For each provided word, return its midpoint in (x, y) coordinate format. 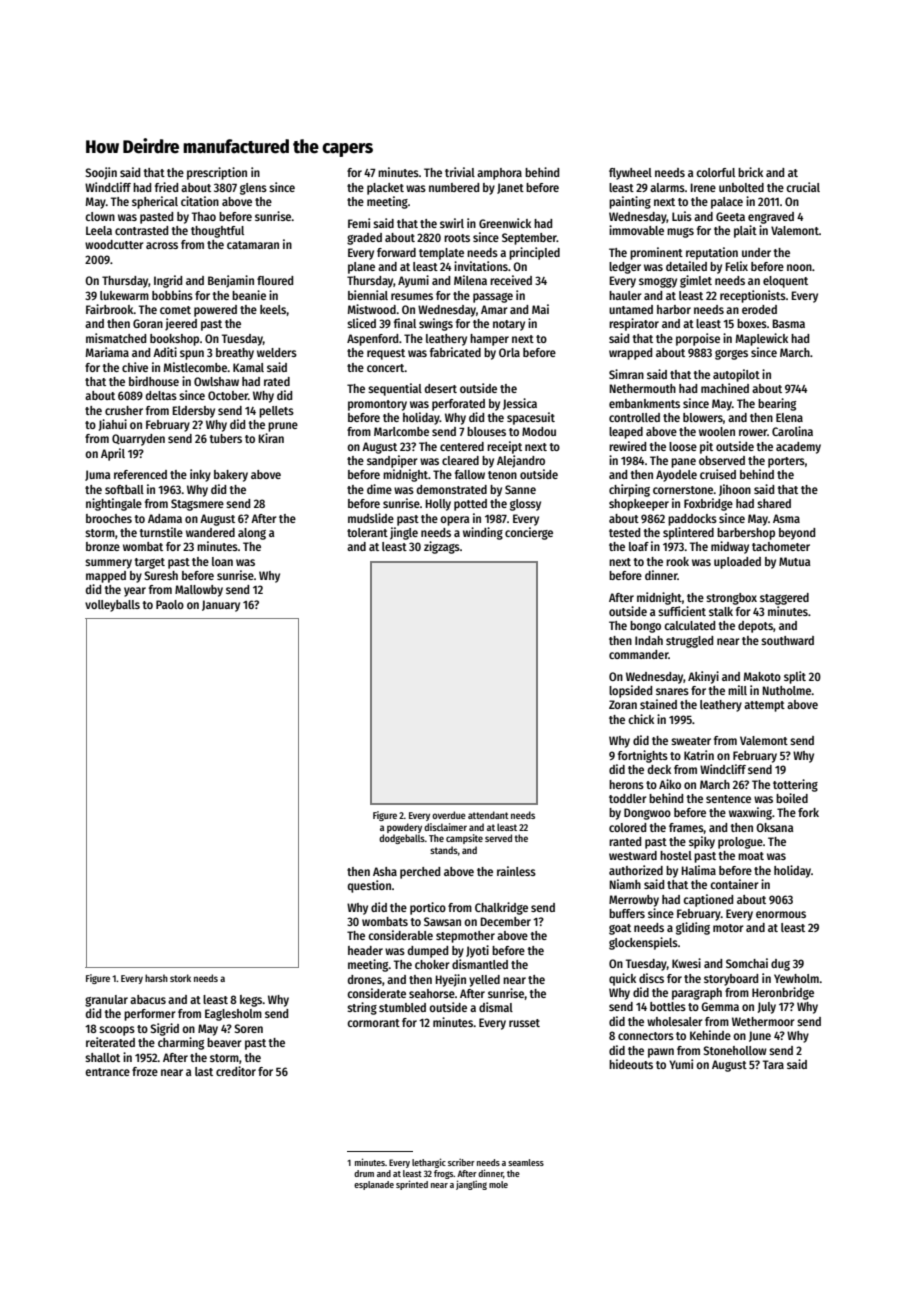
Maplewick (762, 339)
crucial (803, 187)
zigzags (442, 547)
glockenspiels (643, 943)
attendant (488, 815)
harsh (156, 978)
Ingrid (168, 281)
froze (145, 1071)
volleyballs (112, 606)
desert (441, 388)
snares (672, 691)
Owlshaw (216, 381)
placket (385, 189)
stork (180, 978)
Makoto (762, 676)
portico (428, 908)
